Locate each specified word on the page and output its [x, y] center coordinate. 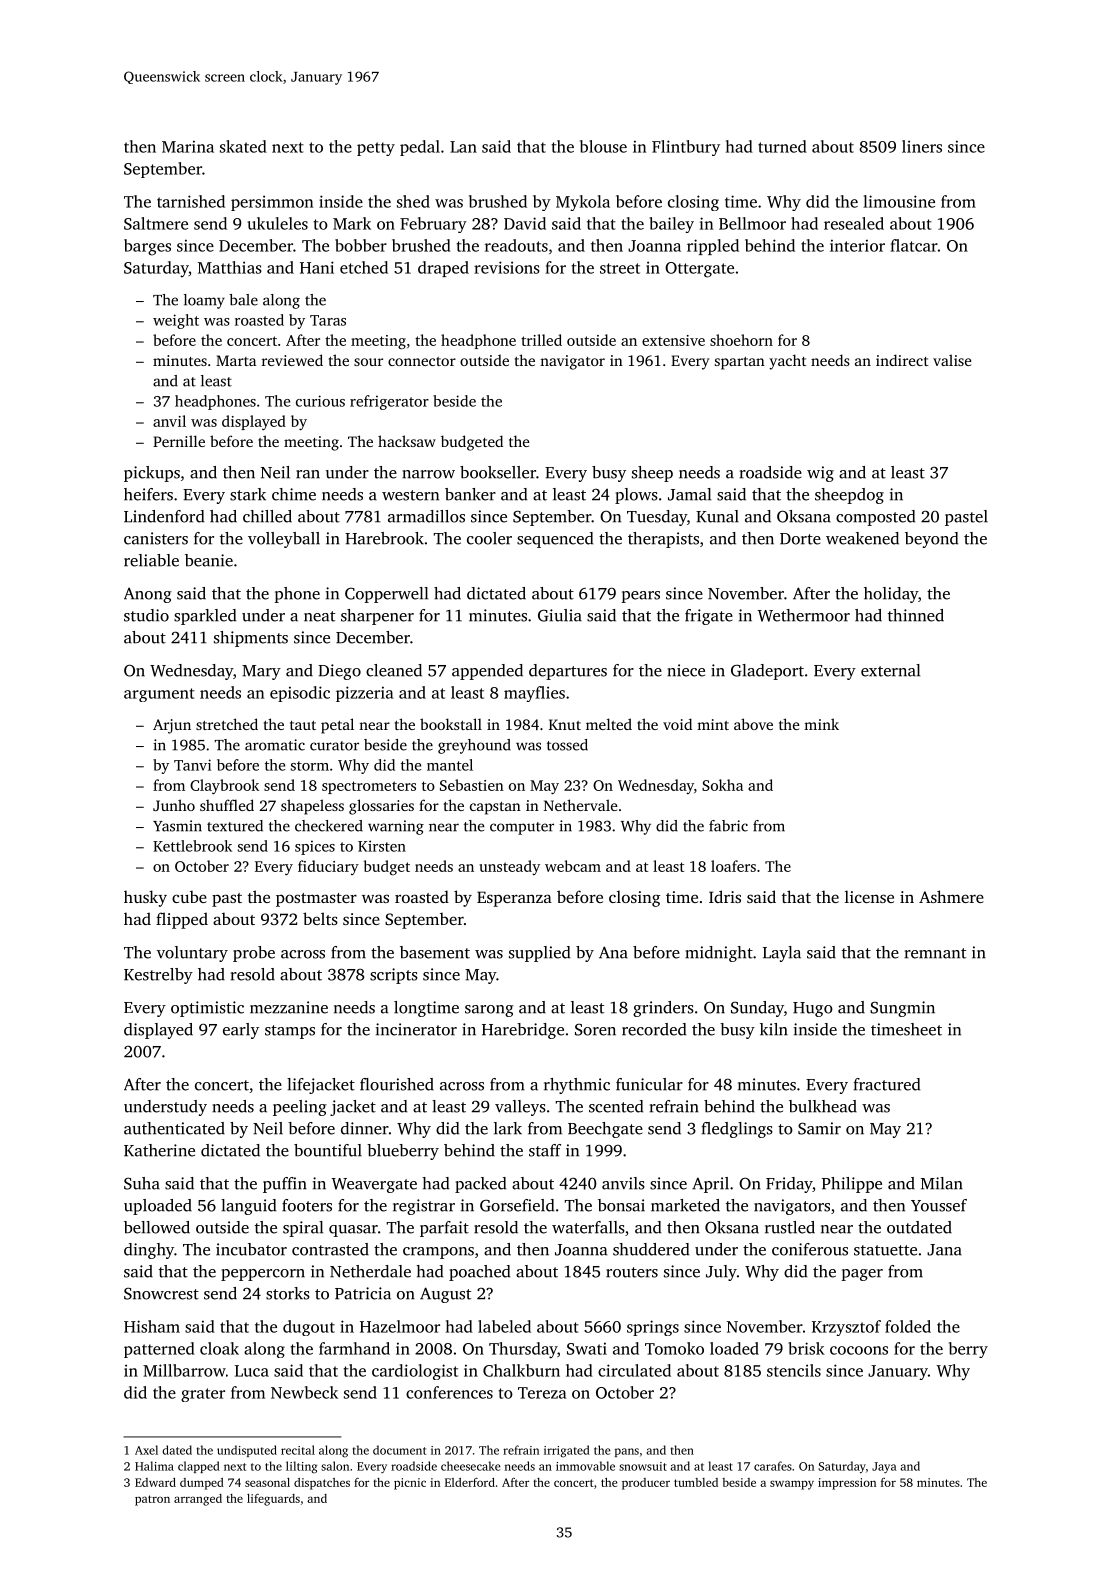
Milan [942, 1183]
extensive [673, 340]
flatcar [914, 245]
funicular [649, 1084]
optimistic [207, 1009]
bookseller [498, 472]
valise [952, 360]
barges [147, 247]
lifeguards [273, 1500]
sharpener [377, 617]
